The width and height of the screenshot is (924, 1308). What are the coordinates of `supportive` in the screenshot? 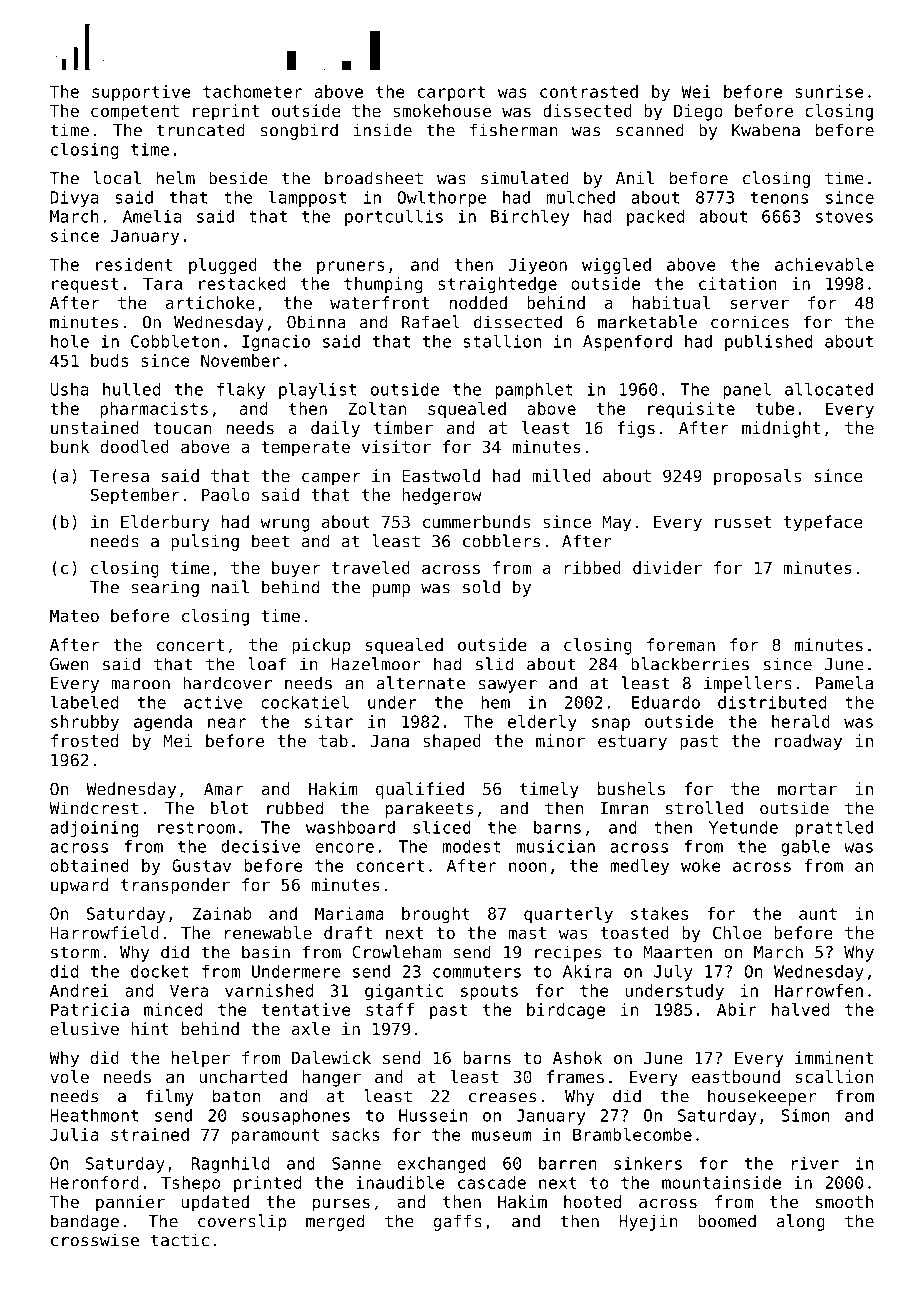 It's located at (141, 93).
